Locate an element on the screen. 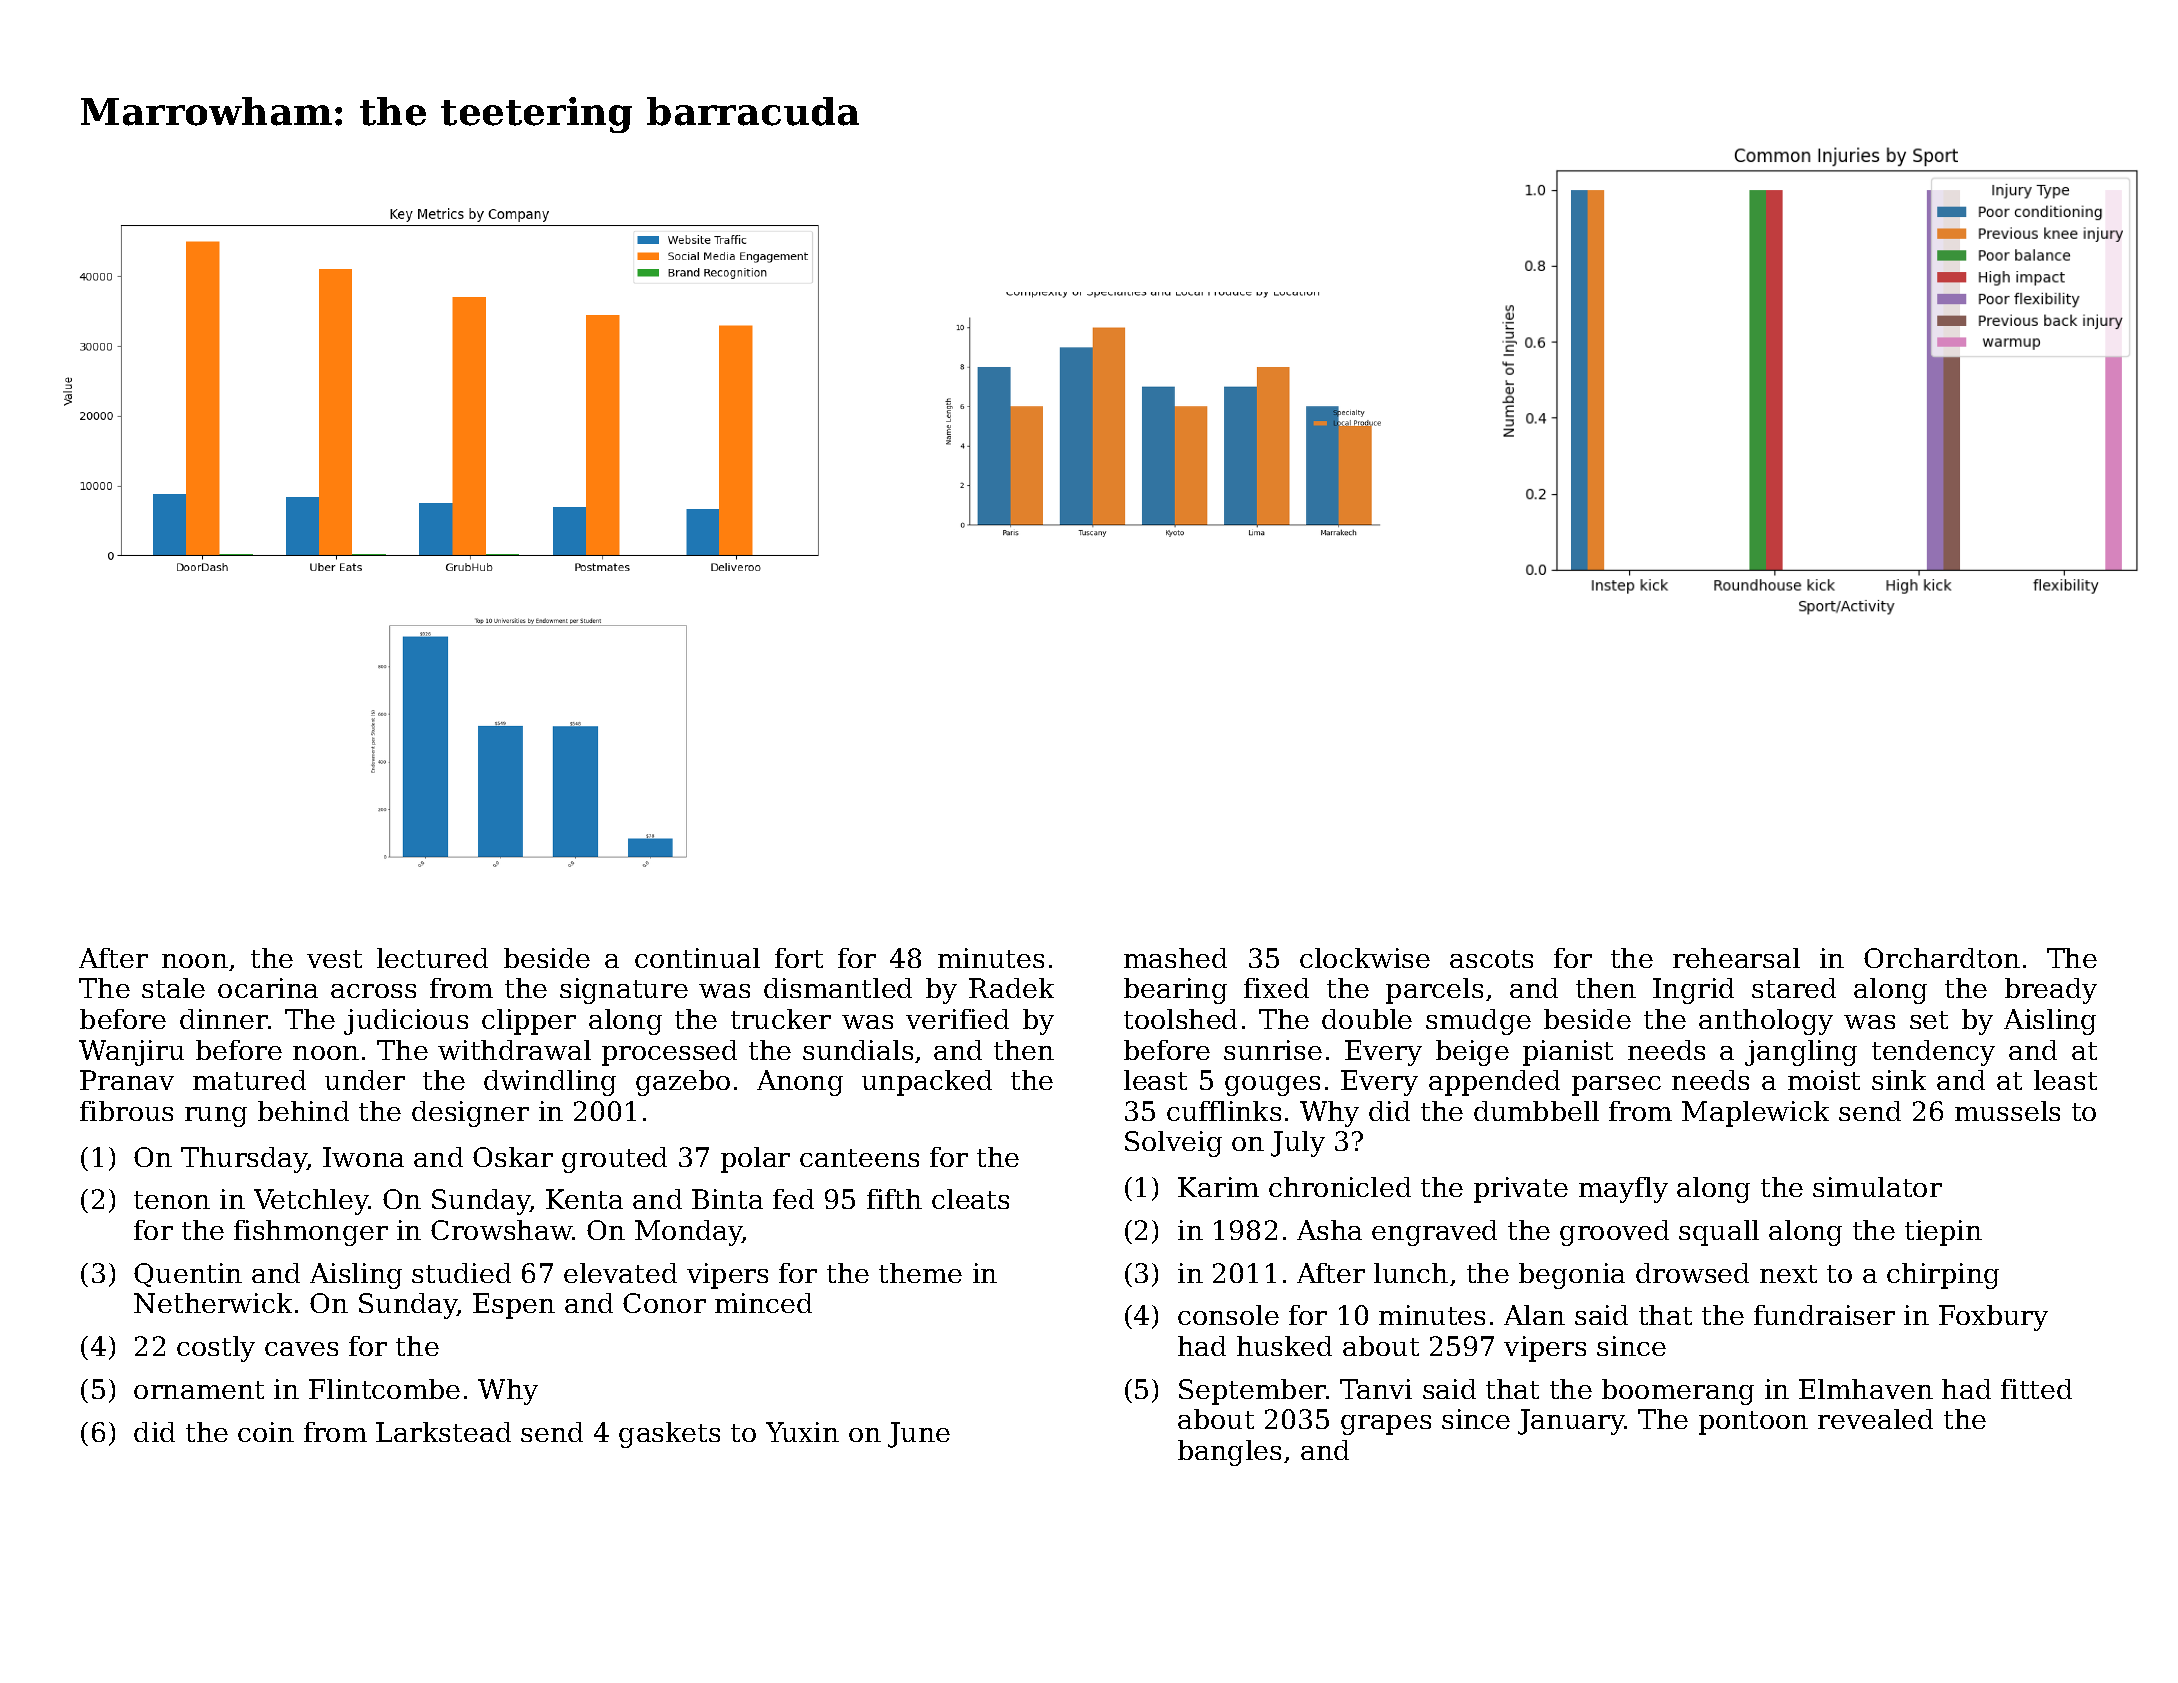 The image size is (2178, 1683). fort is located at coordinates (799, 958).
